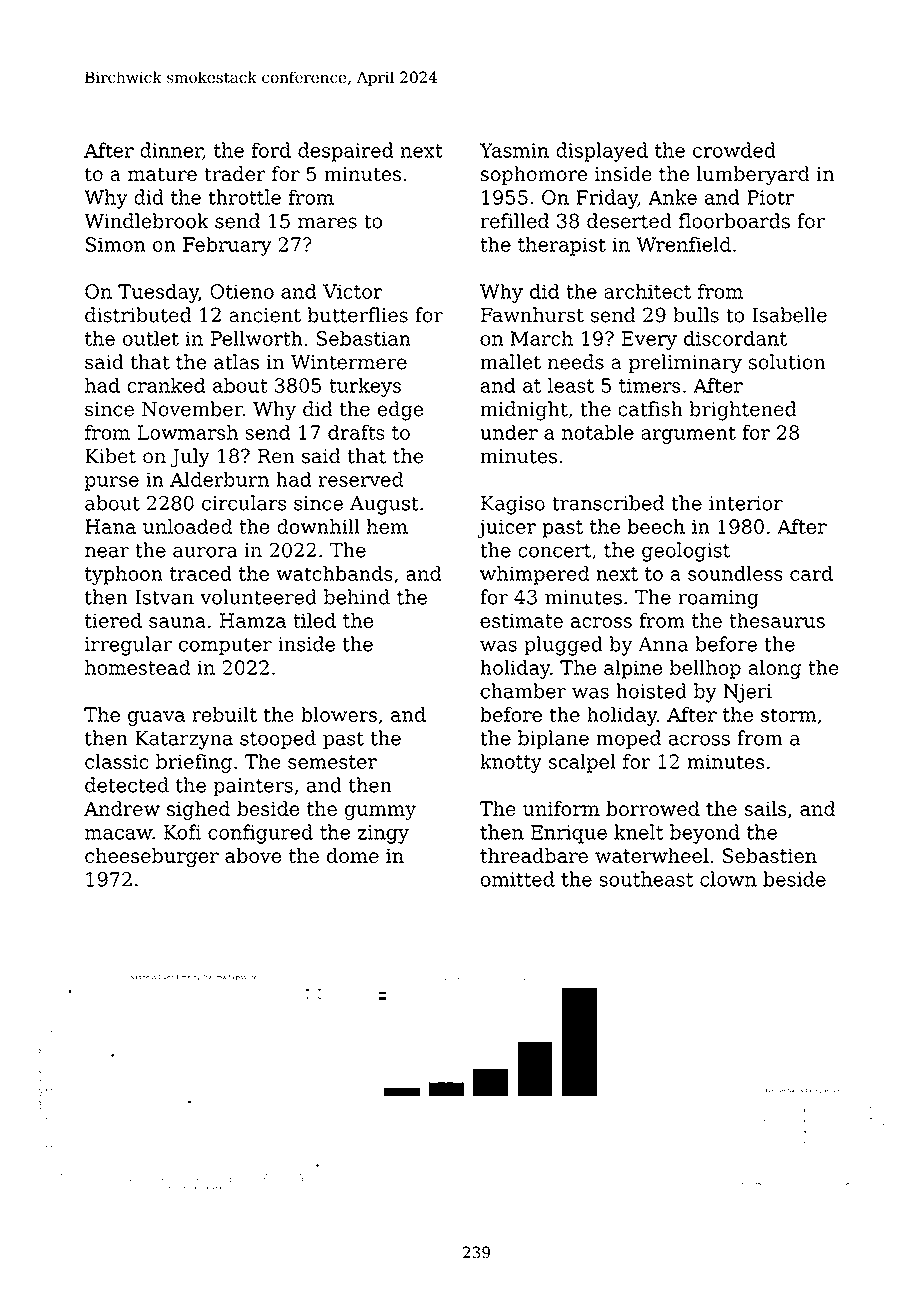  I want to click on Windlebrook, so click(146, 221).
